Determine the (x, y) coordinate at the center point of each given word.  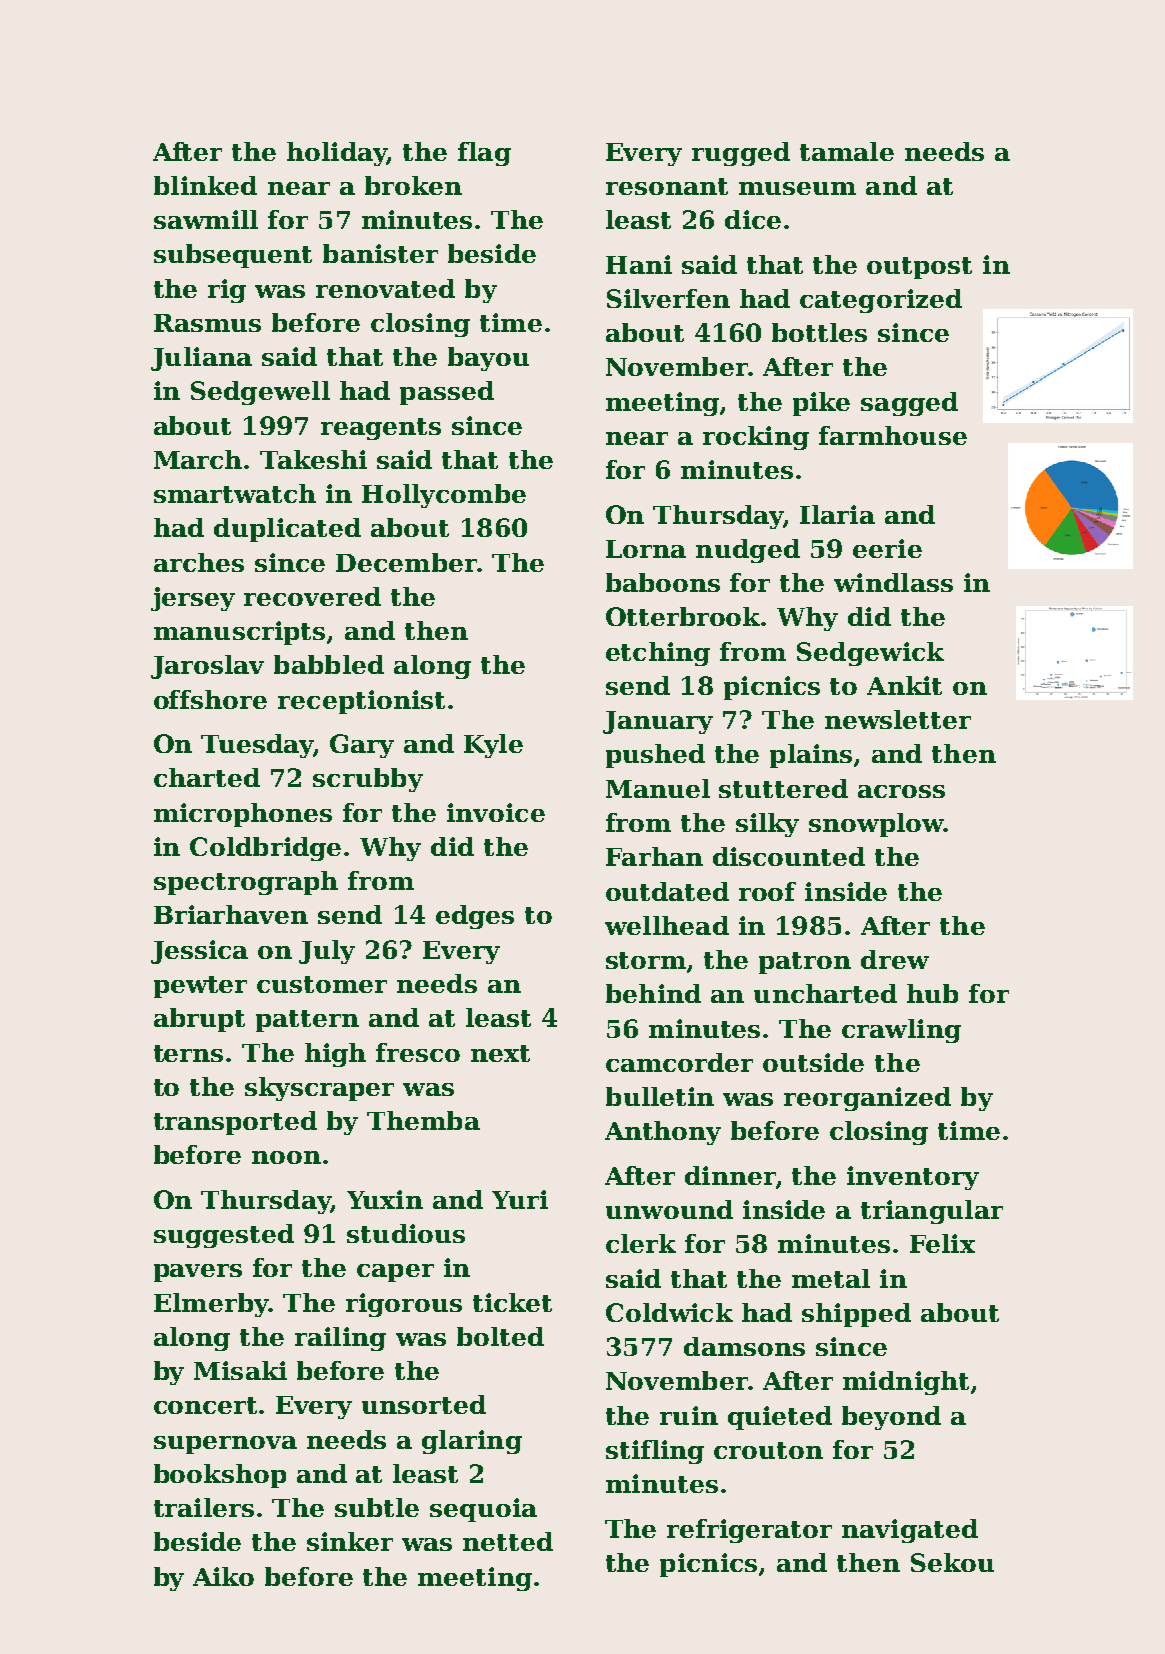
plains (811, 756)
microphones (243, 815)
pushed (655, 756)
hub (932, 993)
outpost (919, 268)
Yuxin (385, 1199)
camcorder (679, 1062)
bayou (488, 359)
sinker (350, 1541)
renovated (385, 288)
